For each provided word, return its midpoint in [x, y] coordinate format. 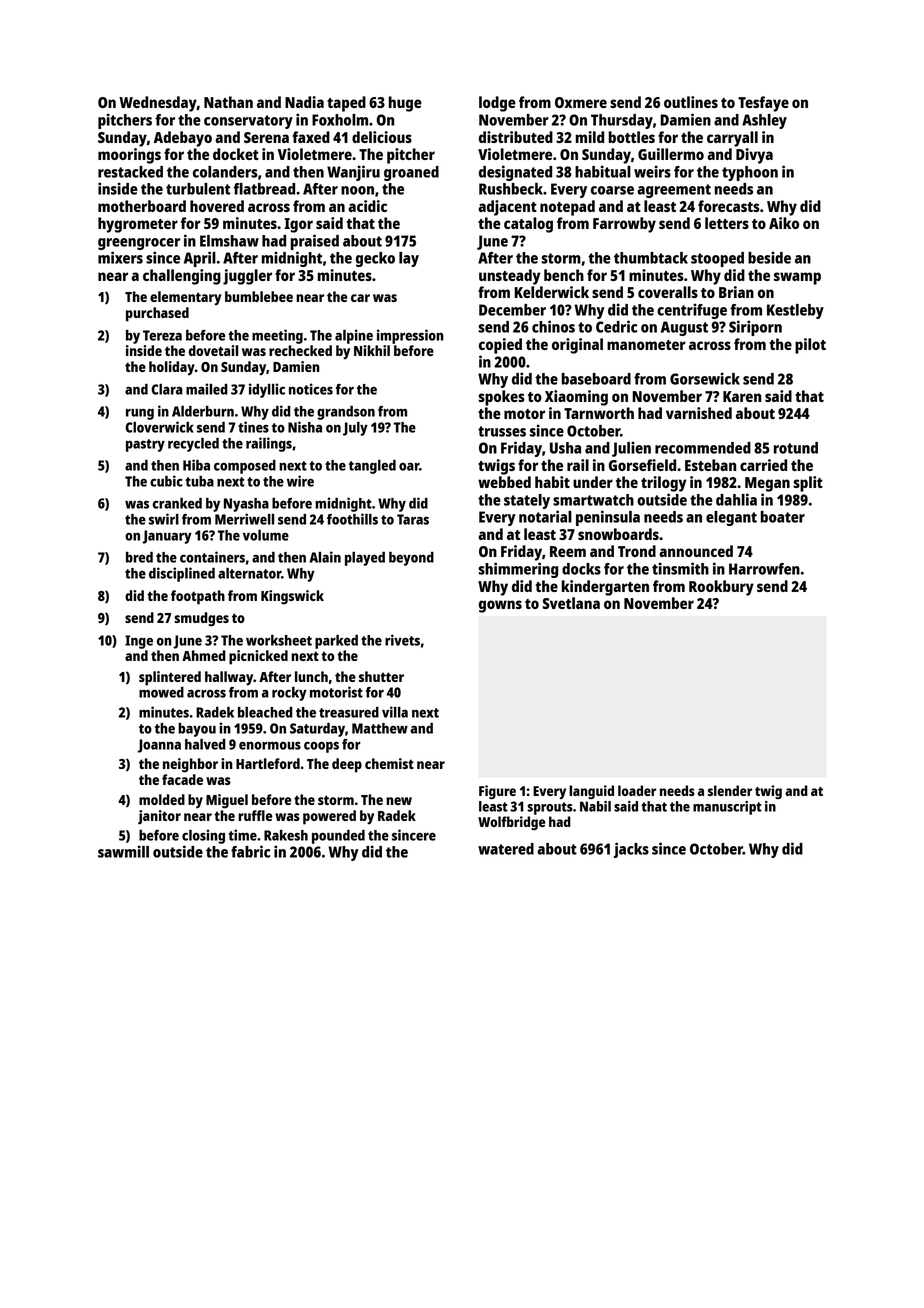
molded [162, 799]
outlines [691, 102]
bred [139, 557]
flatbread [264, 189]
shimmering [518, 570]
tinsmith [680, 568]
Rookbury [721, 588]
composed [245, 467]
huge [405, 104]
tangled [372, 467]
